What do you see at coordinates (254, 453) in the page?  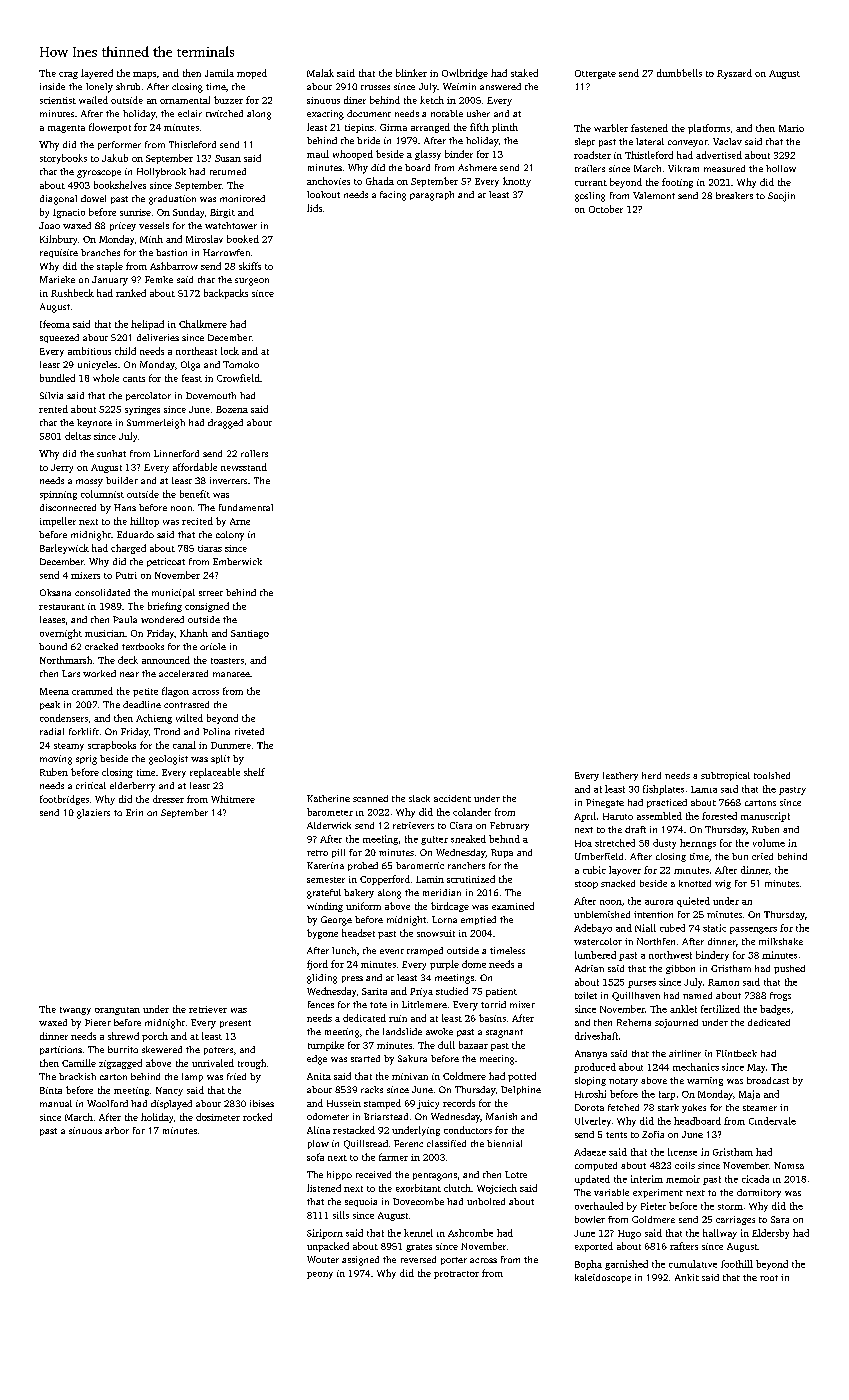 I see `rollers` at bounding box center [254, 453].
